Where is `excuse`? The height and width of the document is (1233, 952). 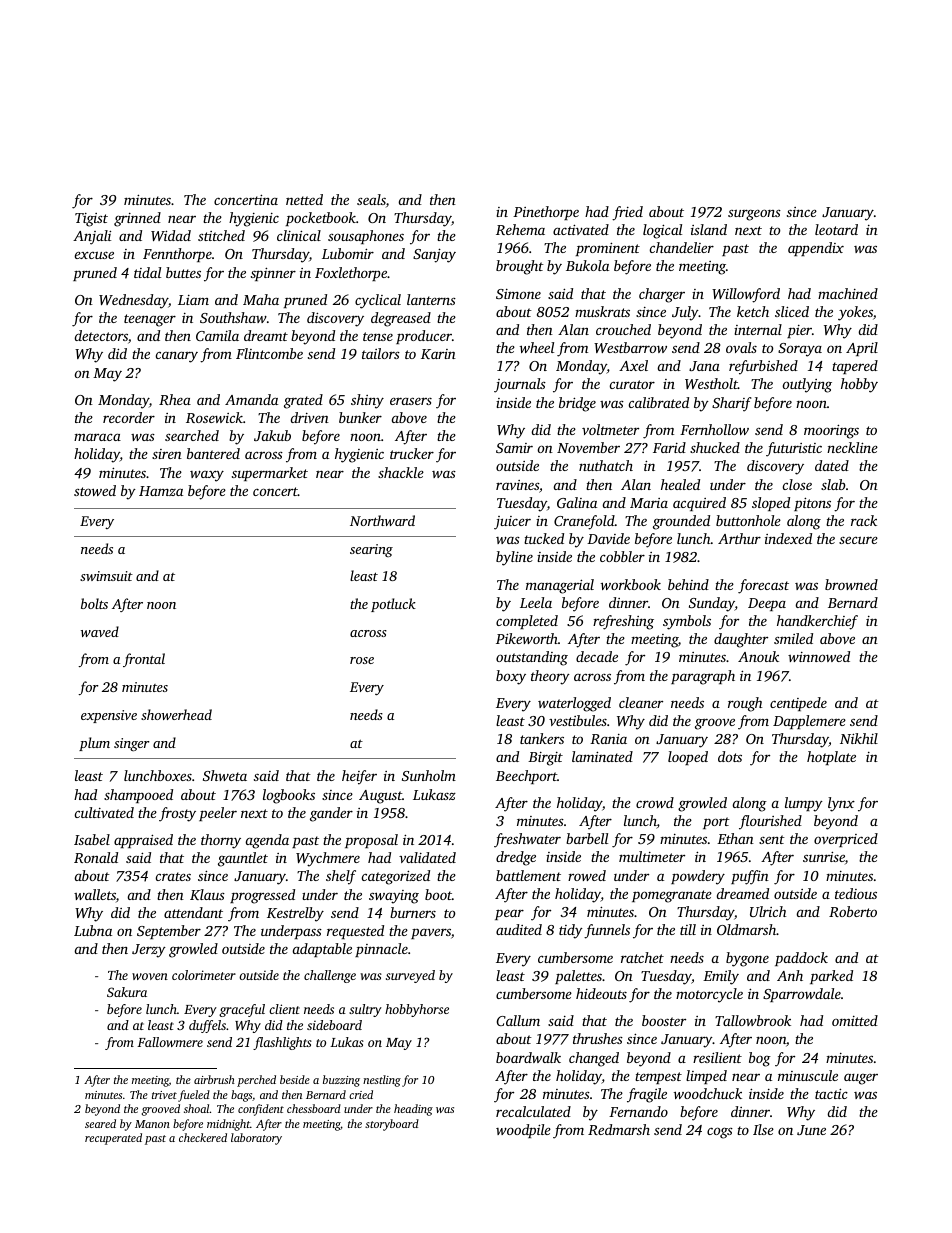
excuse is located at coordinates (94, 255).
